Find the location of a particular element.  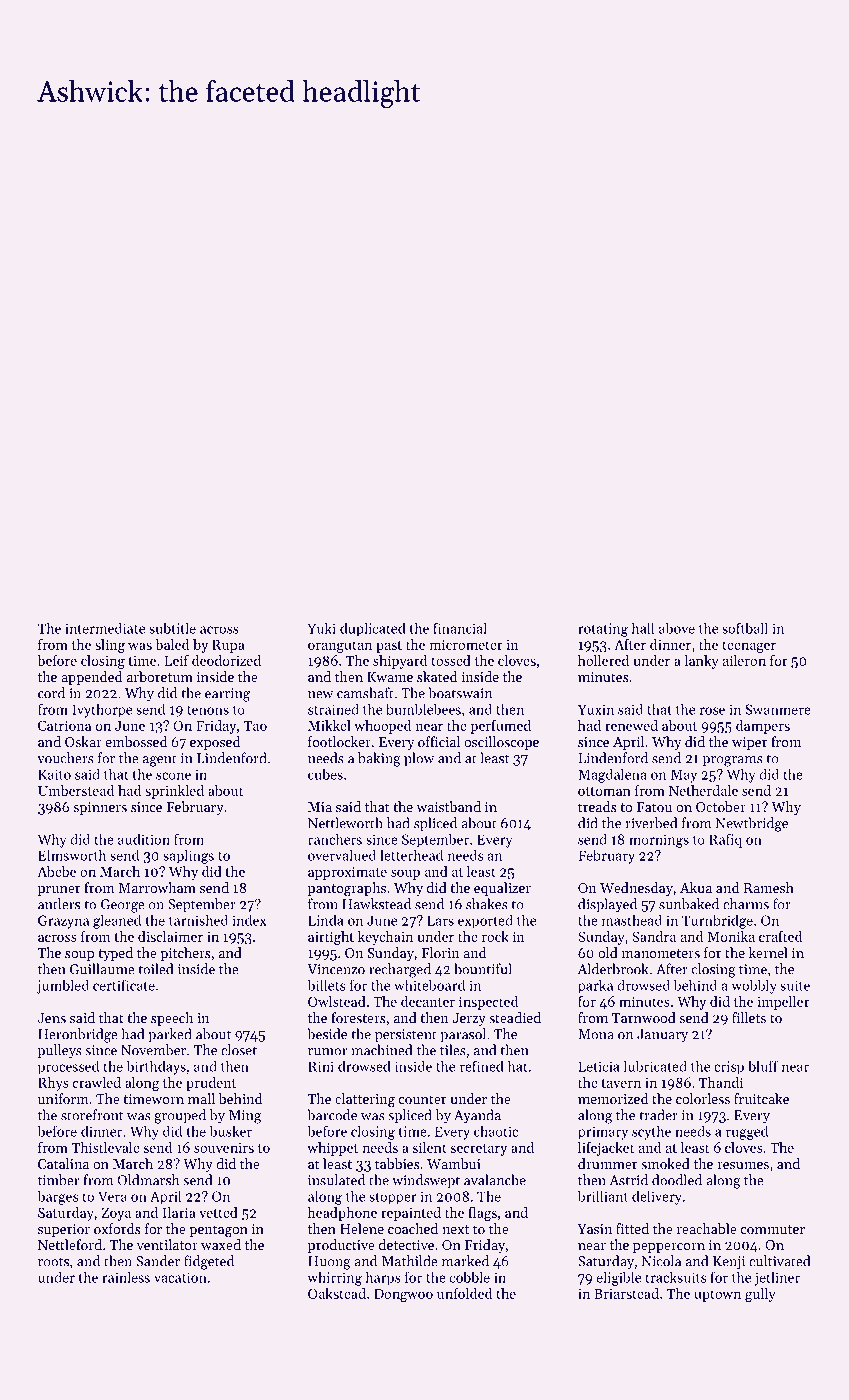

letterhead is located at coordinates (411, 855).
